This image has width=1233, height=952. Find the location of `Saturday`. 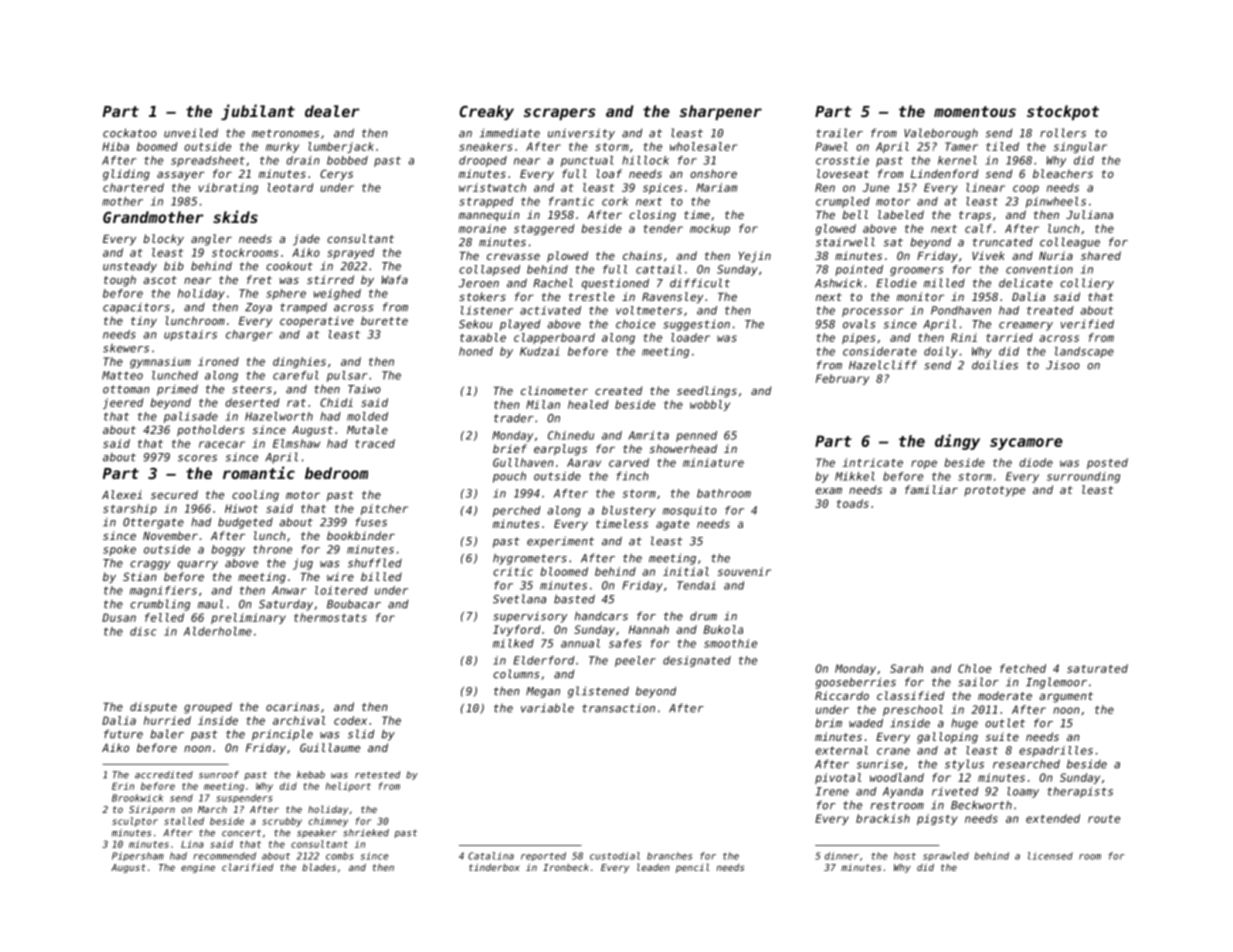

Saturday is located at coordinates (286, 605).
